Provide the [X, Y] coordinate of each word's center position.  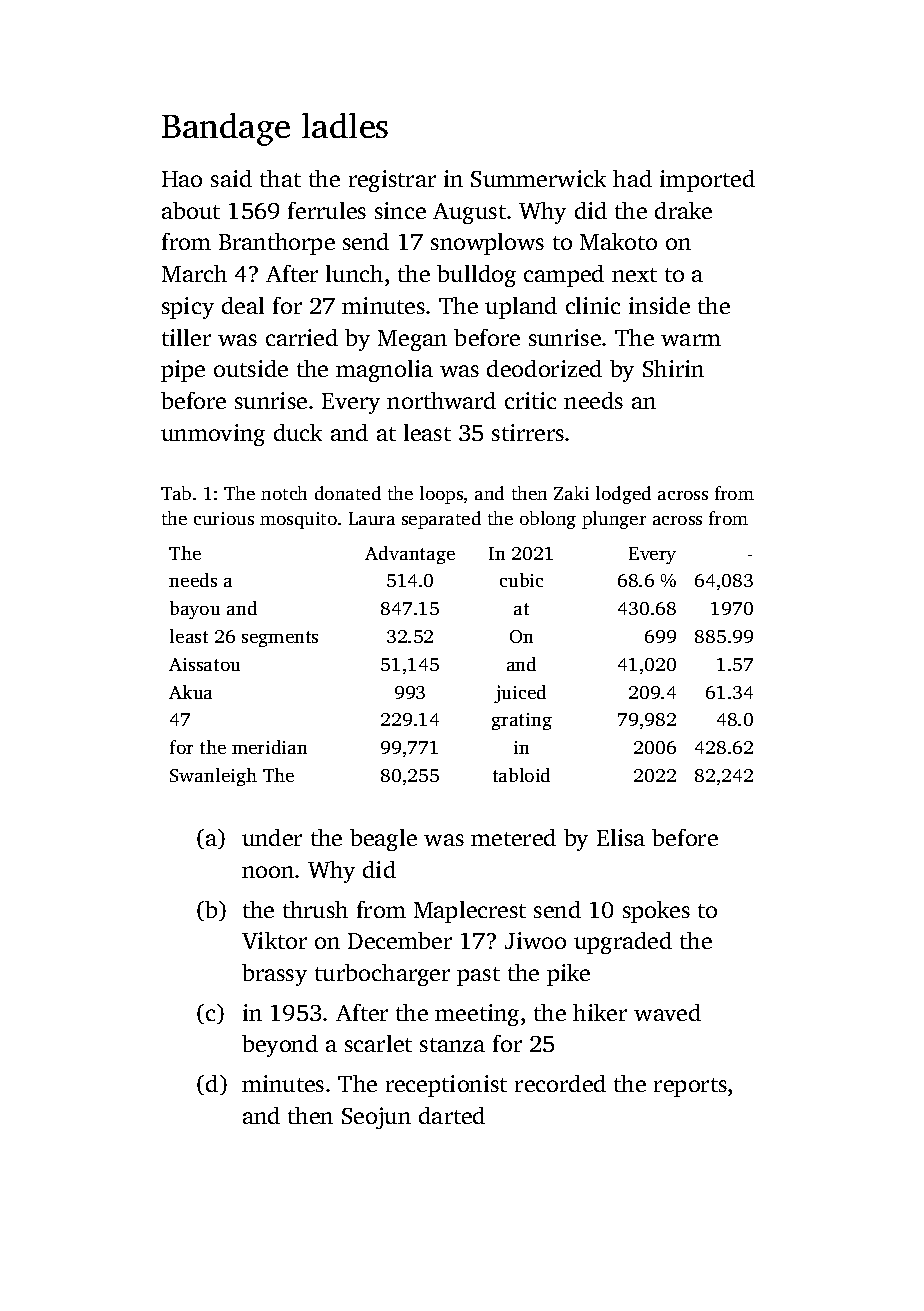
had [632, 178]
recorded [560, 1083]
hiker [600, 1012]
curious [224, 518]
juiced [520, 694]
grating [522, 721]
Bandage [226, 129]
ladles [345, 125]
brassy [274, 975]
